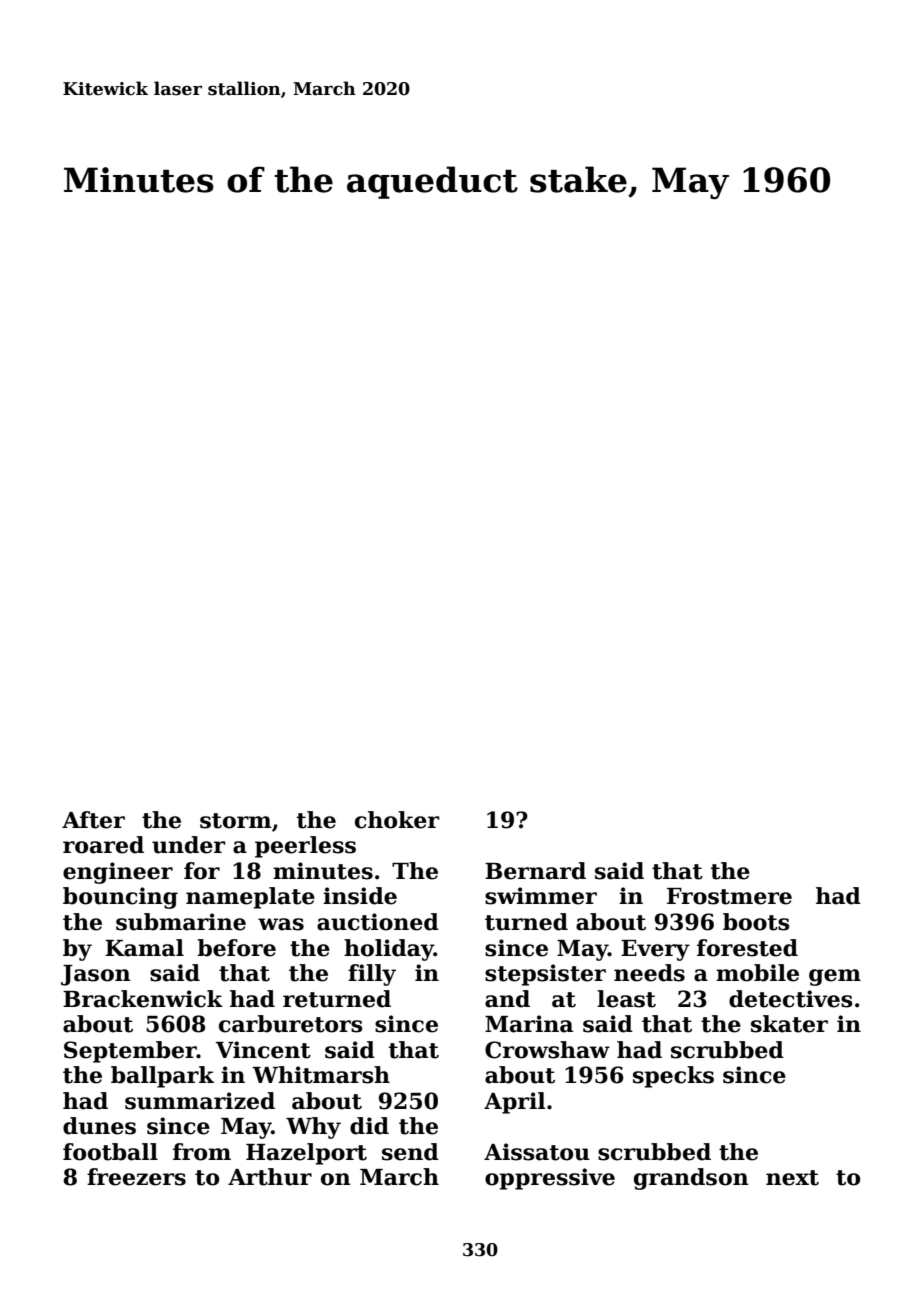  What do you see at coordinates (130, 1052) in the page?
I see `September` at bounding box center [130, 1052].
